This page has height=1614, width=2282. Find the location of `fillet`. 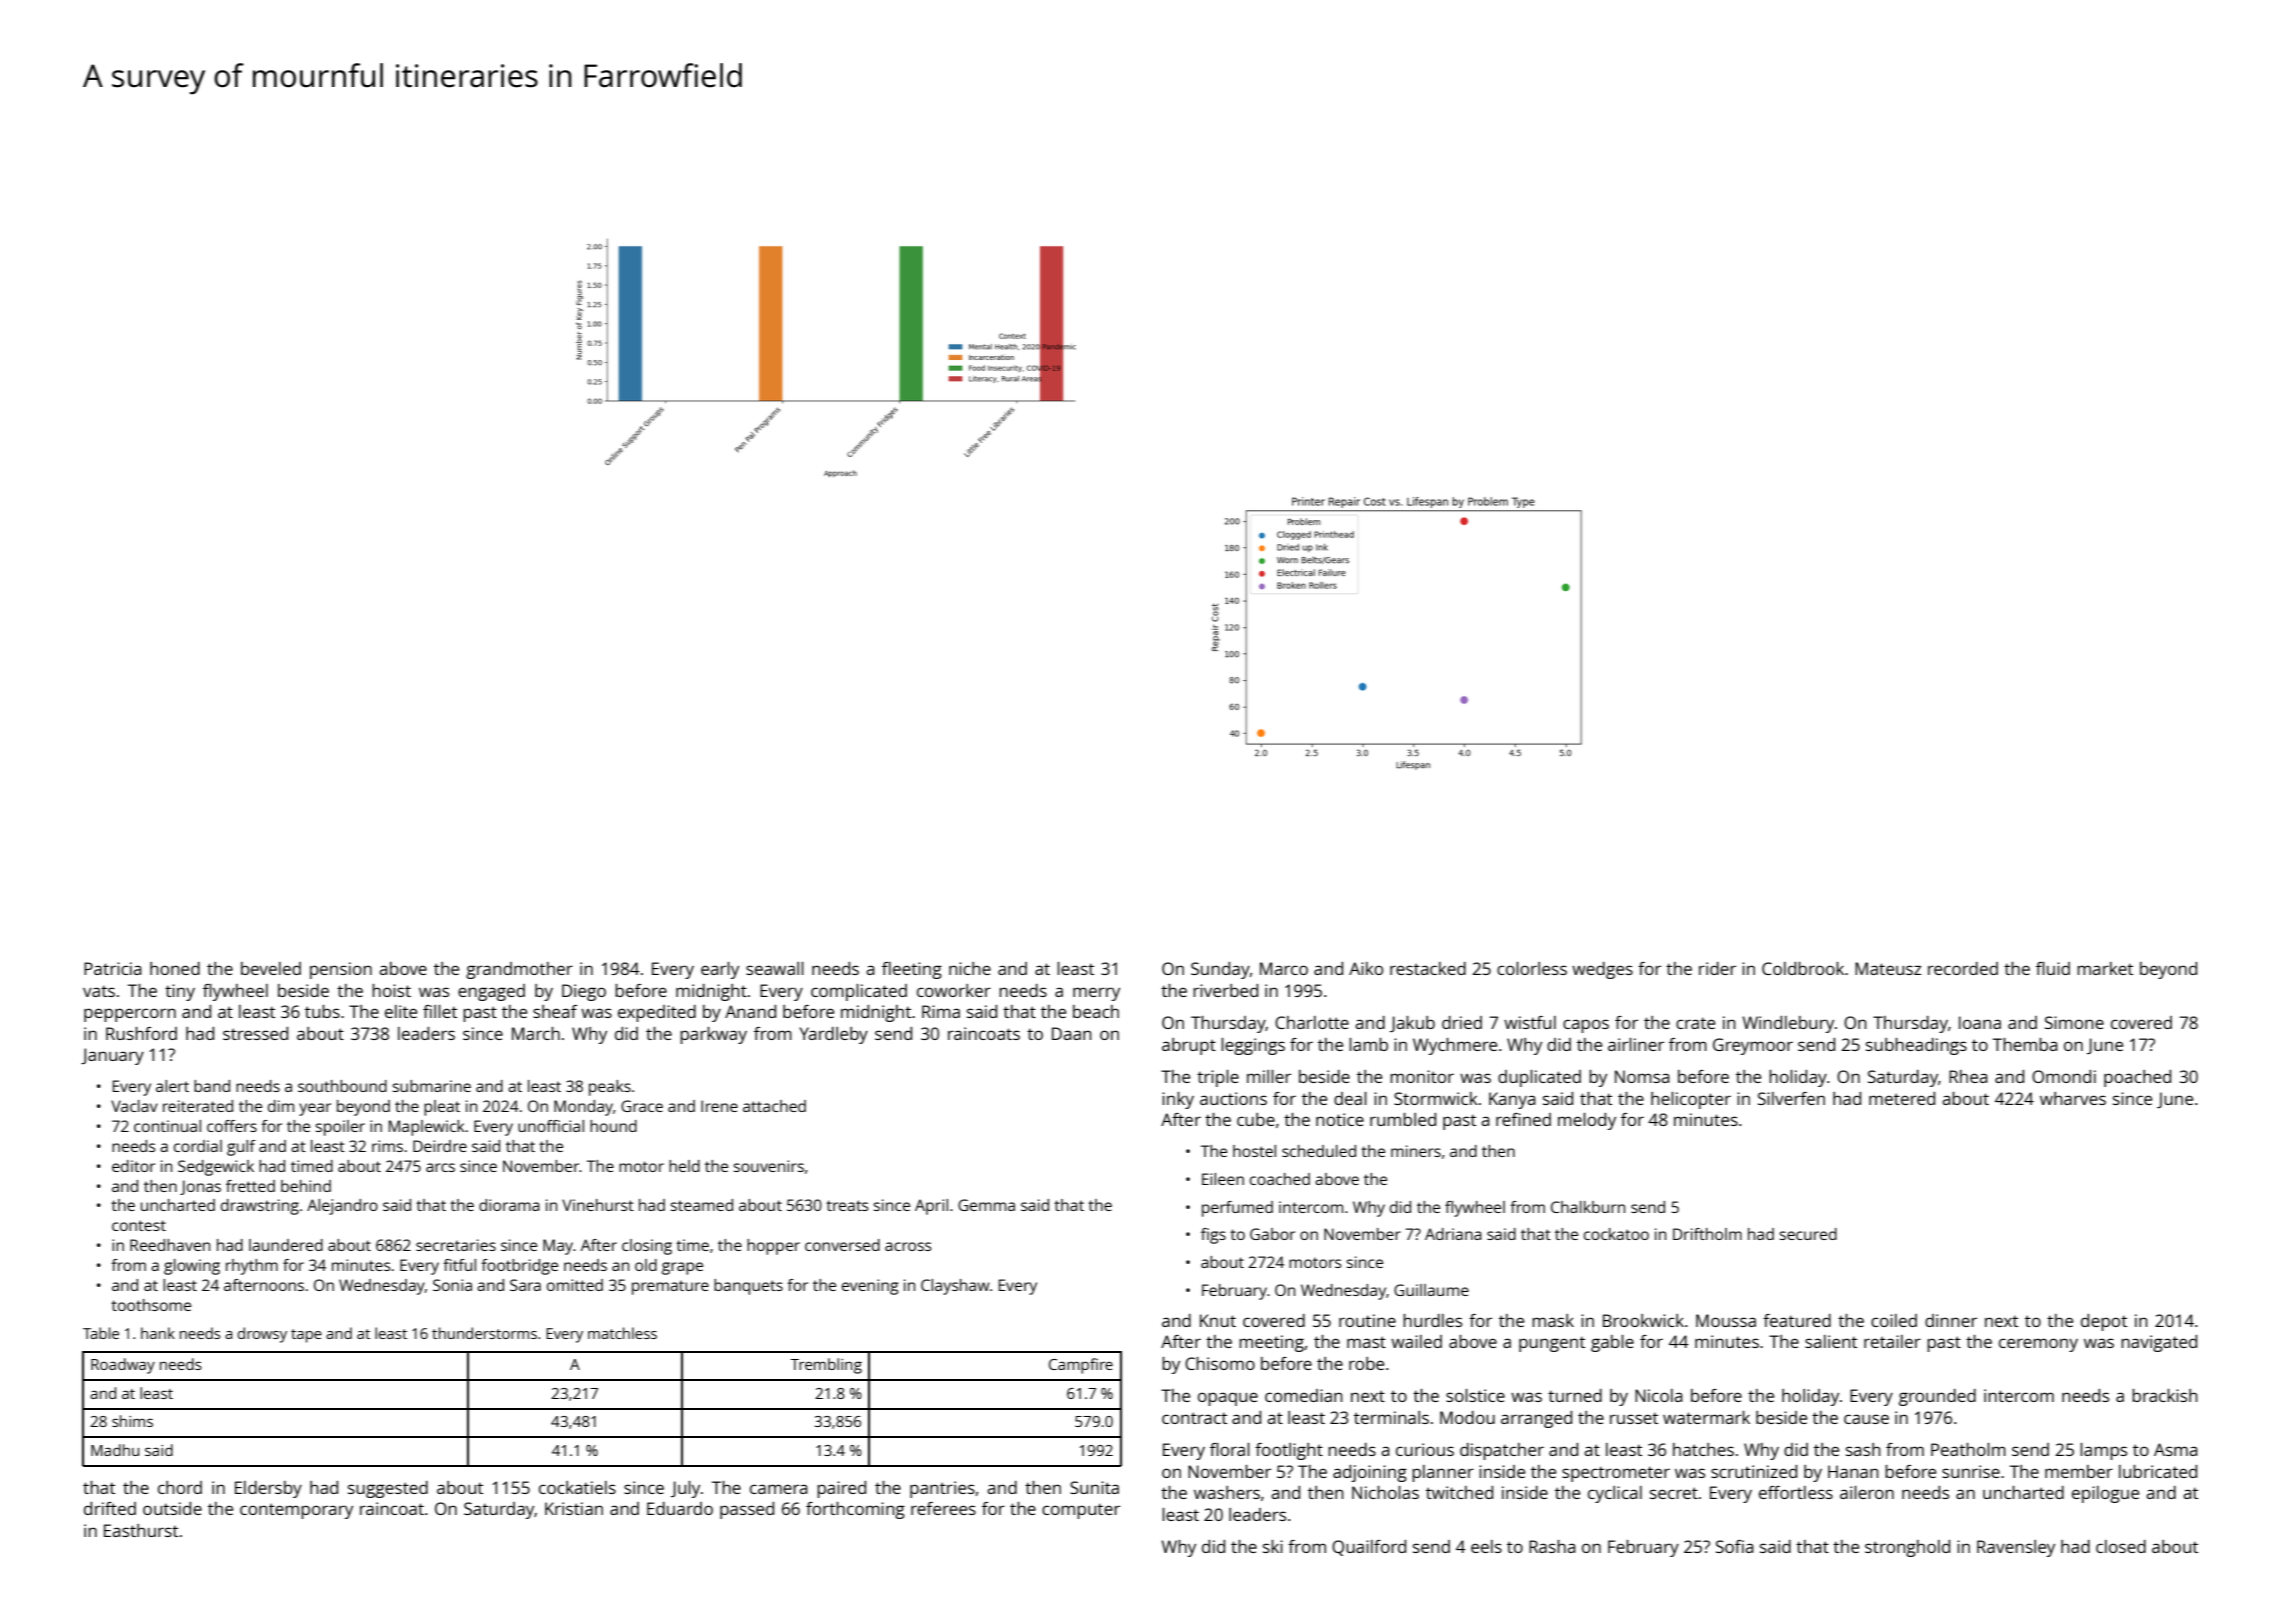

fillet is located at coordinates (440, 1011).
